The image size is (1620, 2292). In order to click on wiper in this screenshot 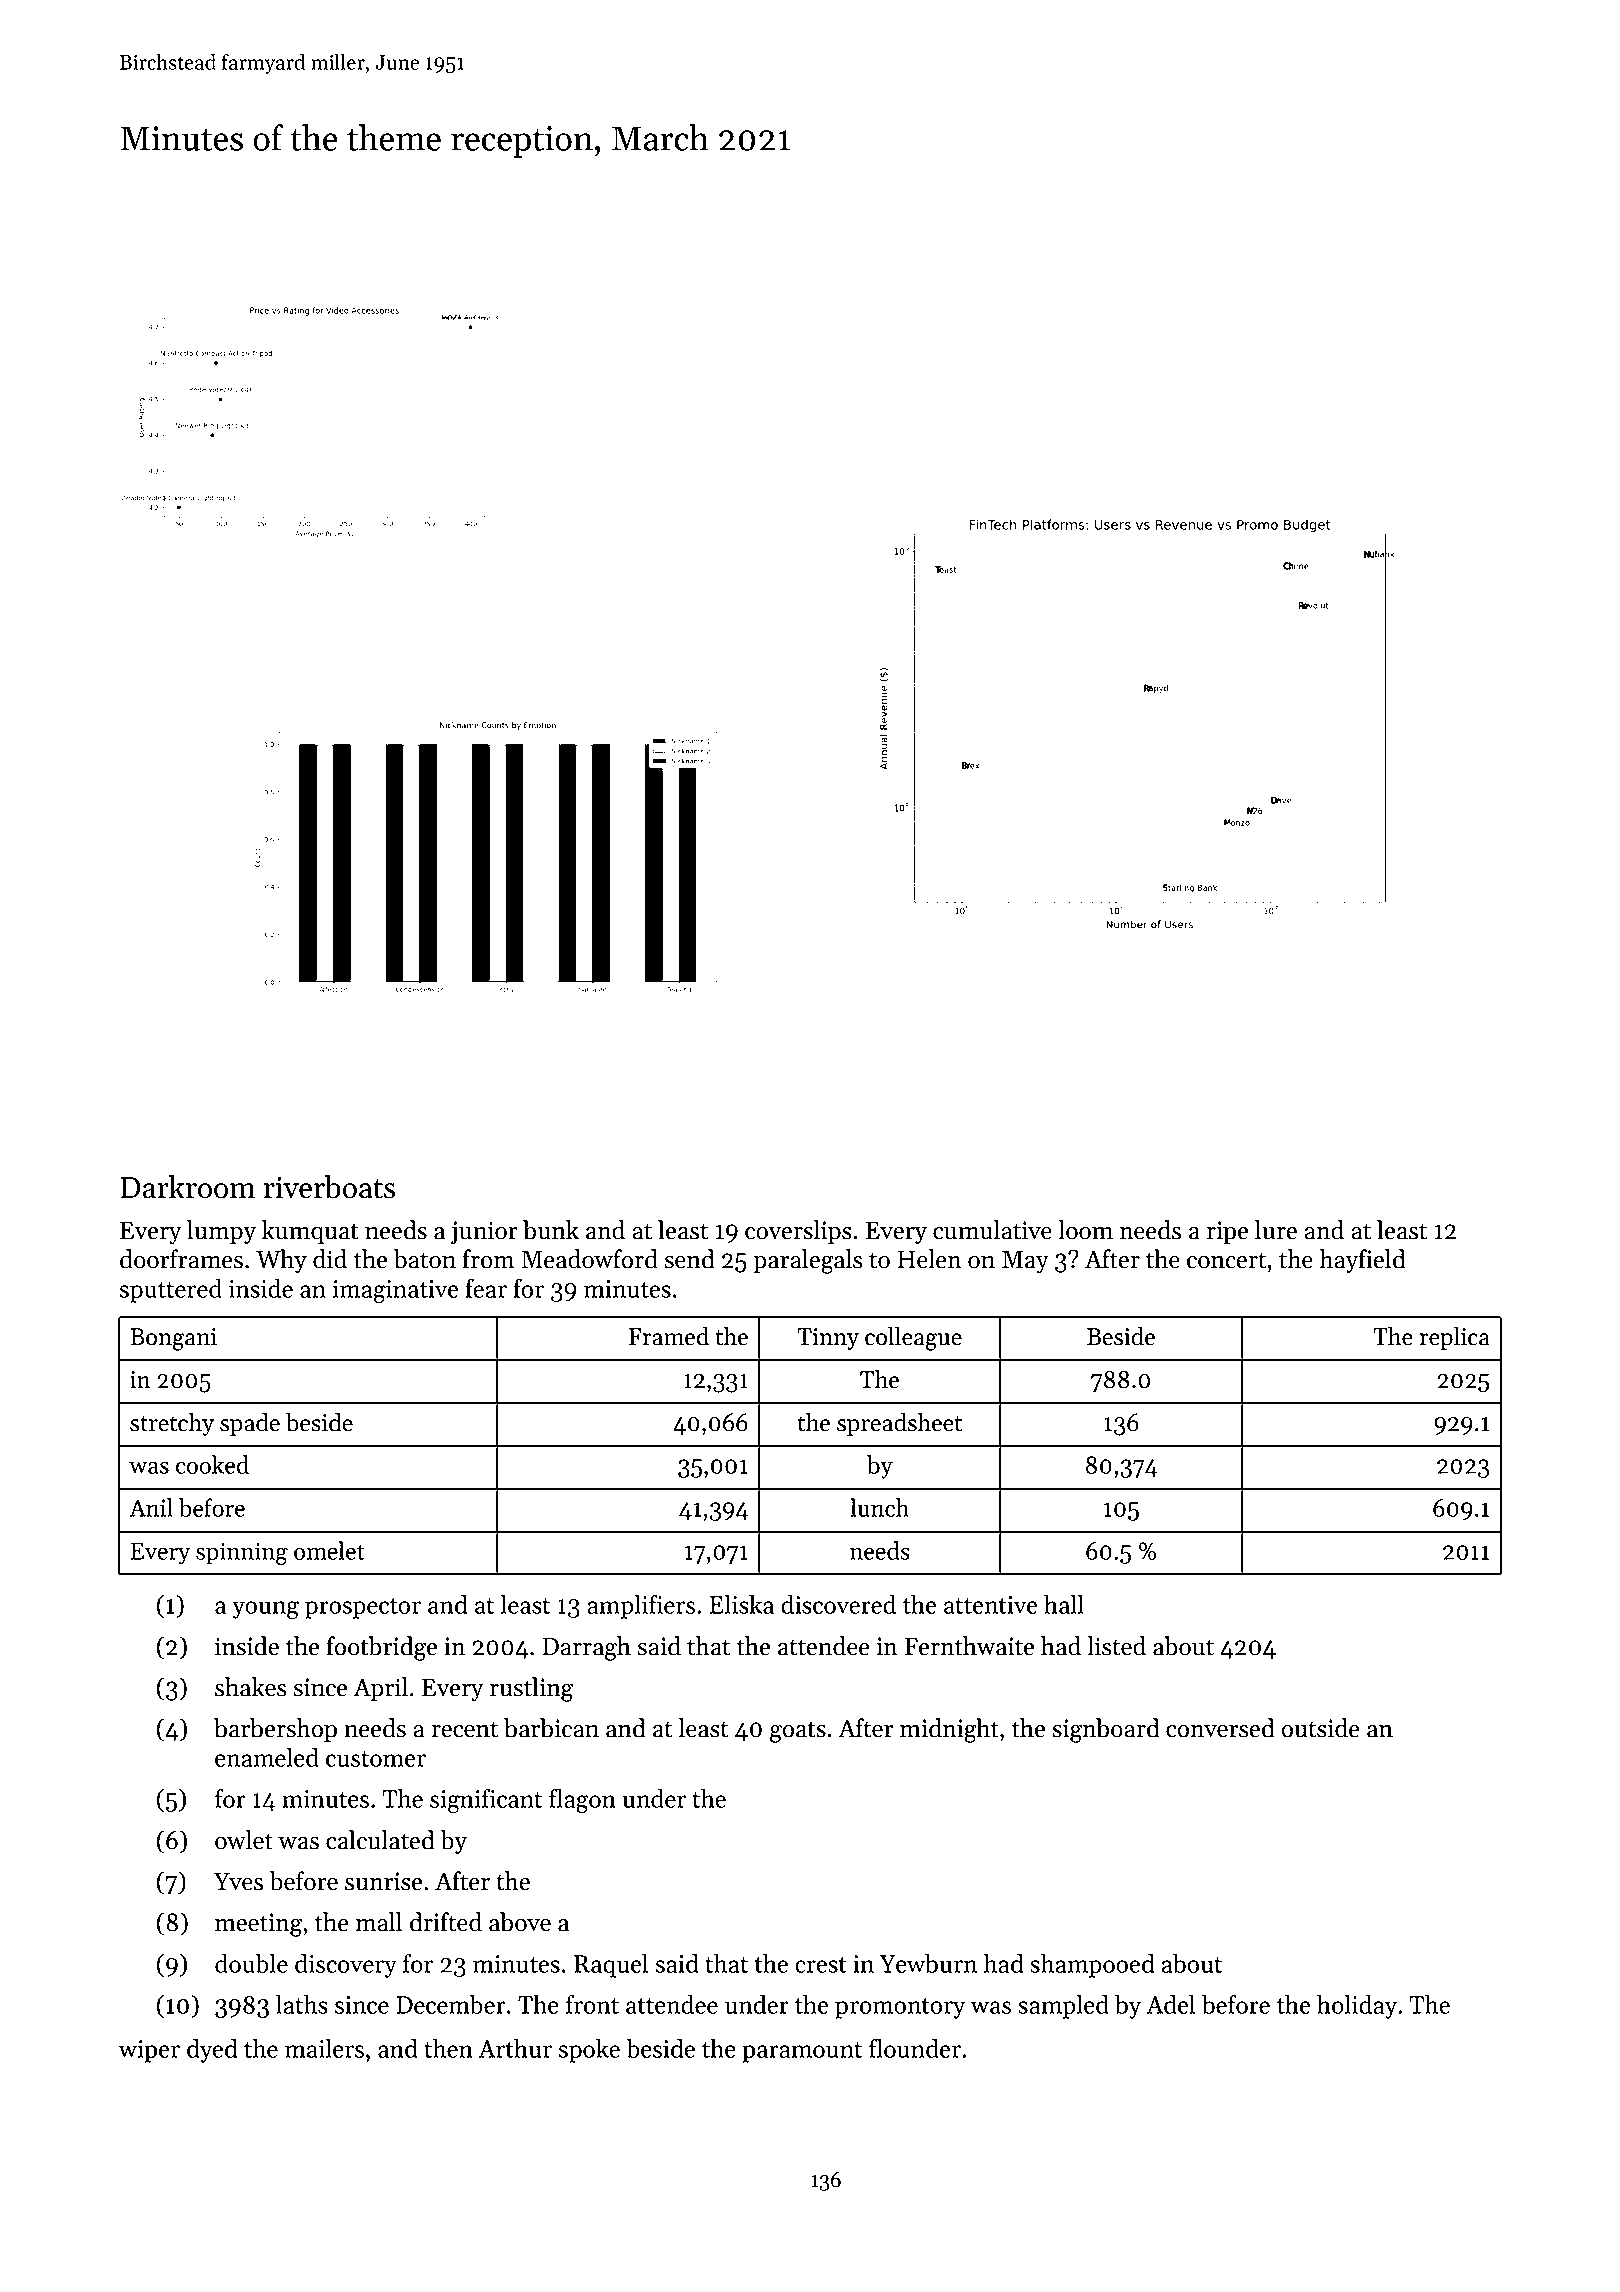, I will do `click(149, 2051)`.
